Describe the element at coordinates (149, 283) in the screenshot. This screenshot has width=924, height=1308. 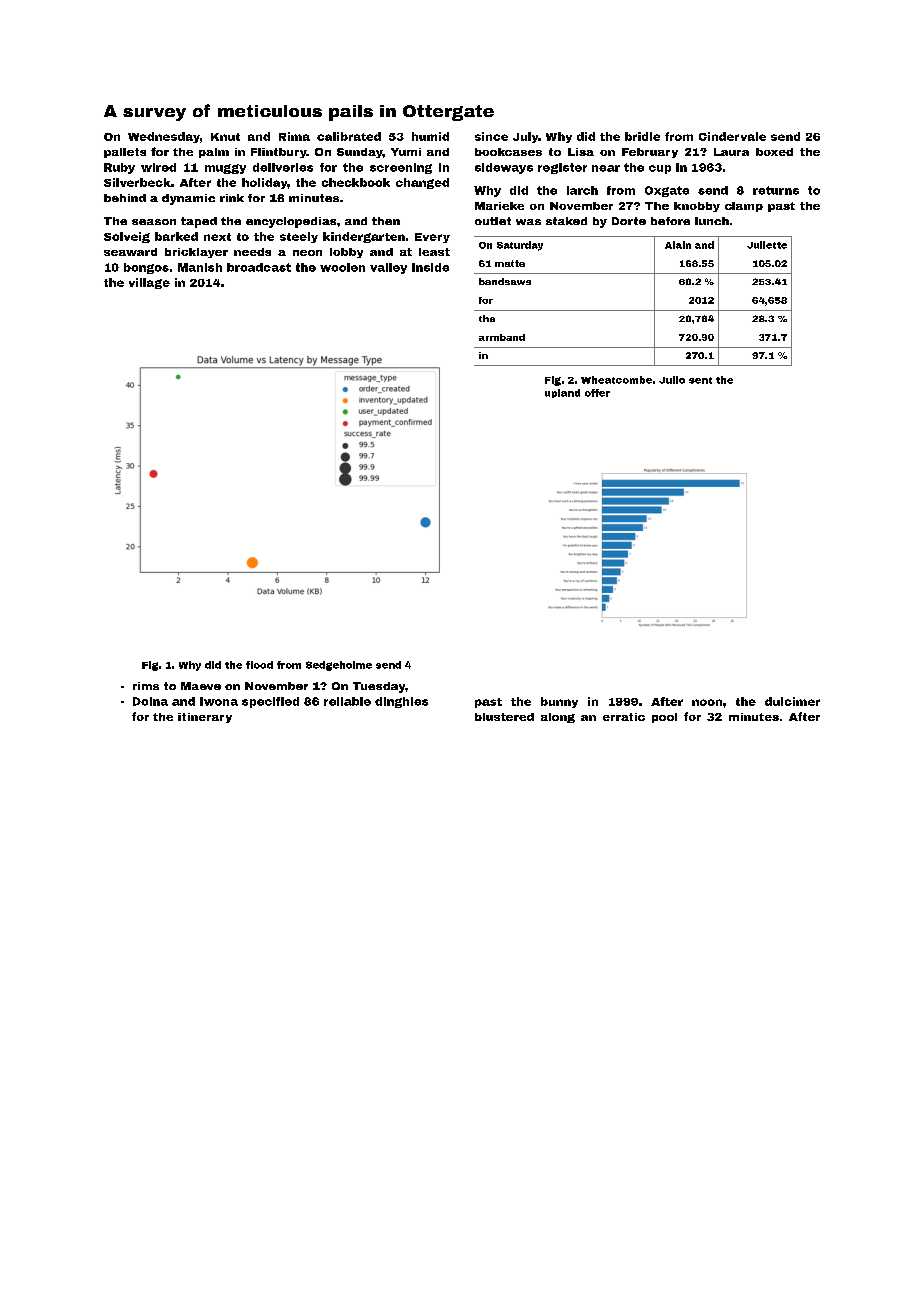
I see `village` at that location.
